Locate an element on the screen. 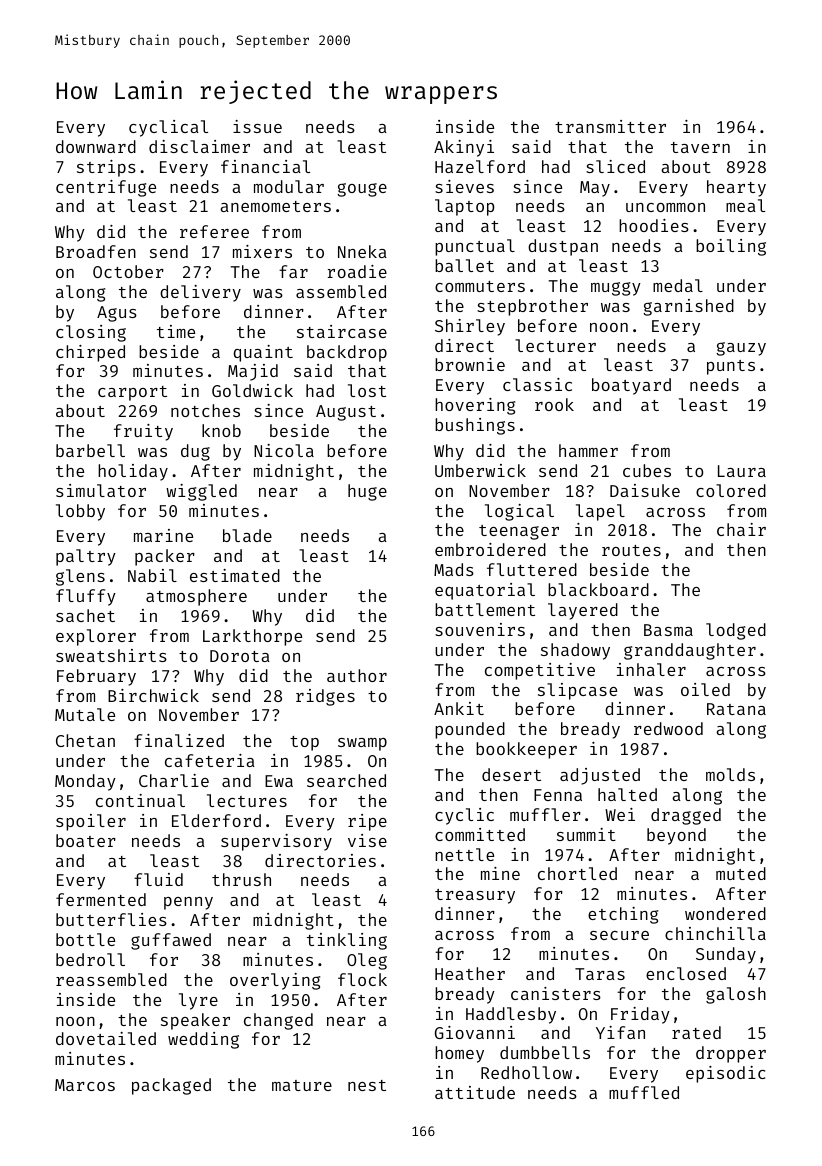 This screenshot has width=822, height=1166. ridges is located at coordinates (325, 697).
